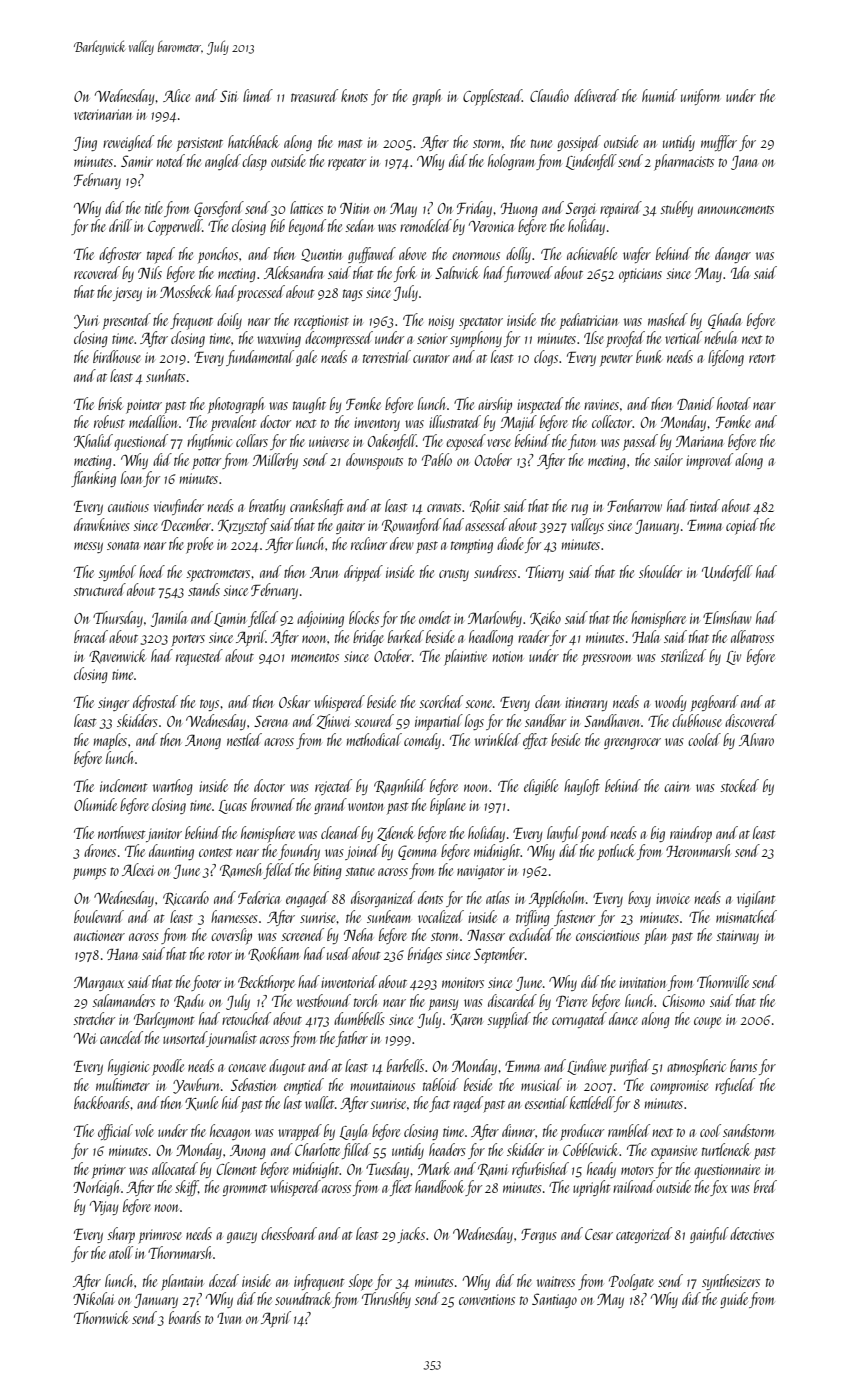 The image size is (849, 1400). What do you see at coordinates (176, 95) in the screenshot?
I see `Alice` at bounding box center [176, 95].
